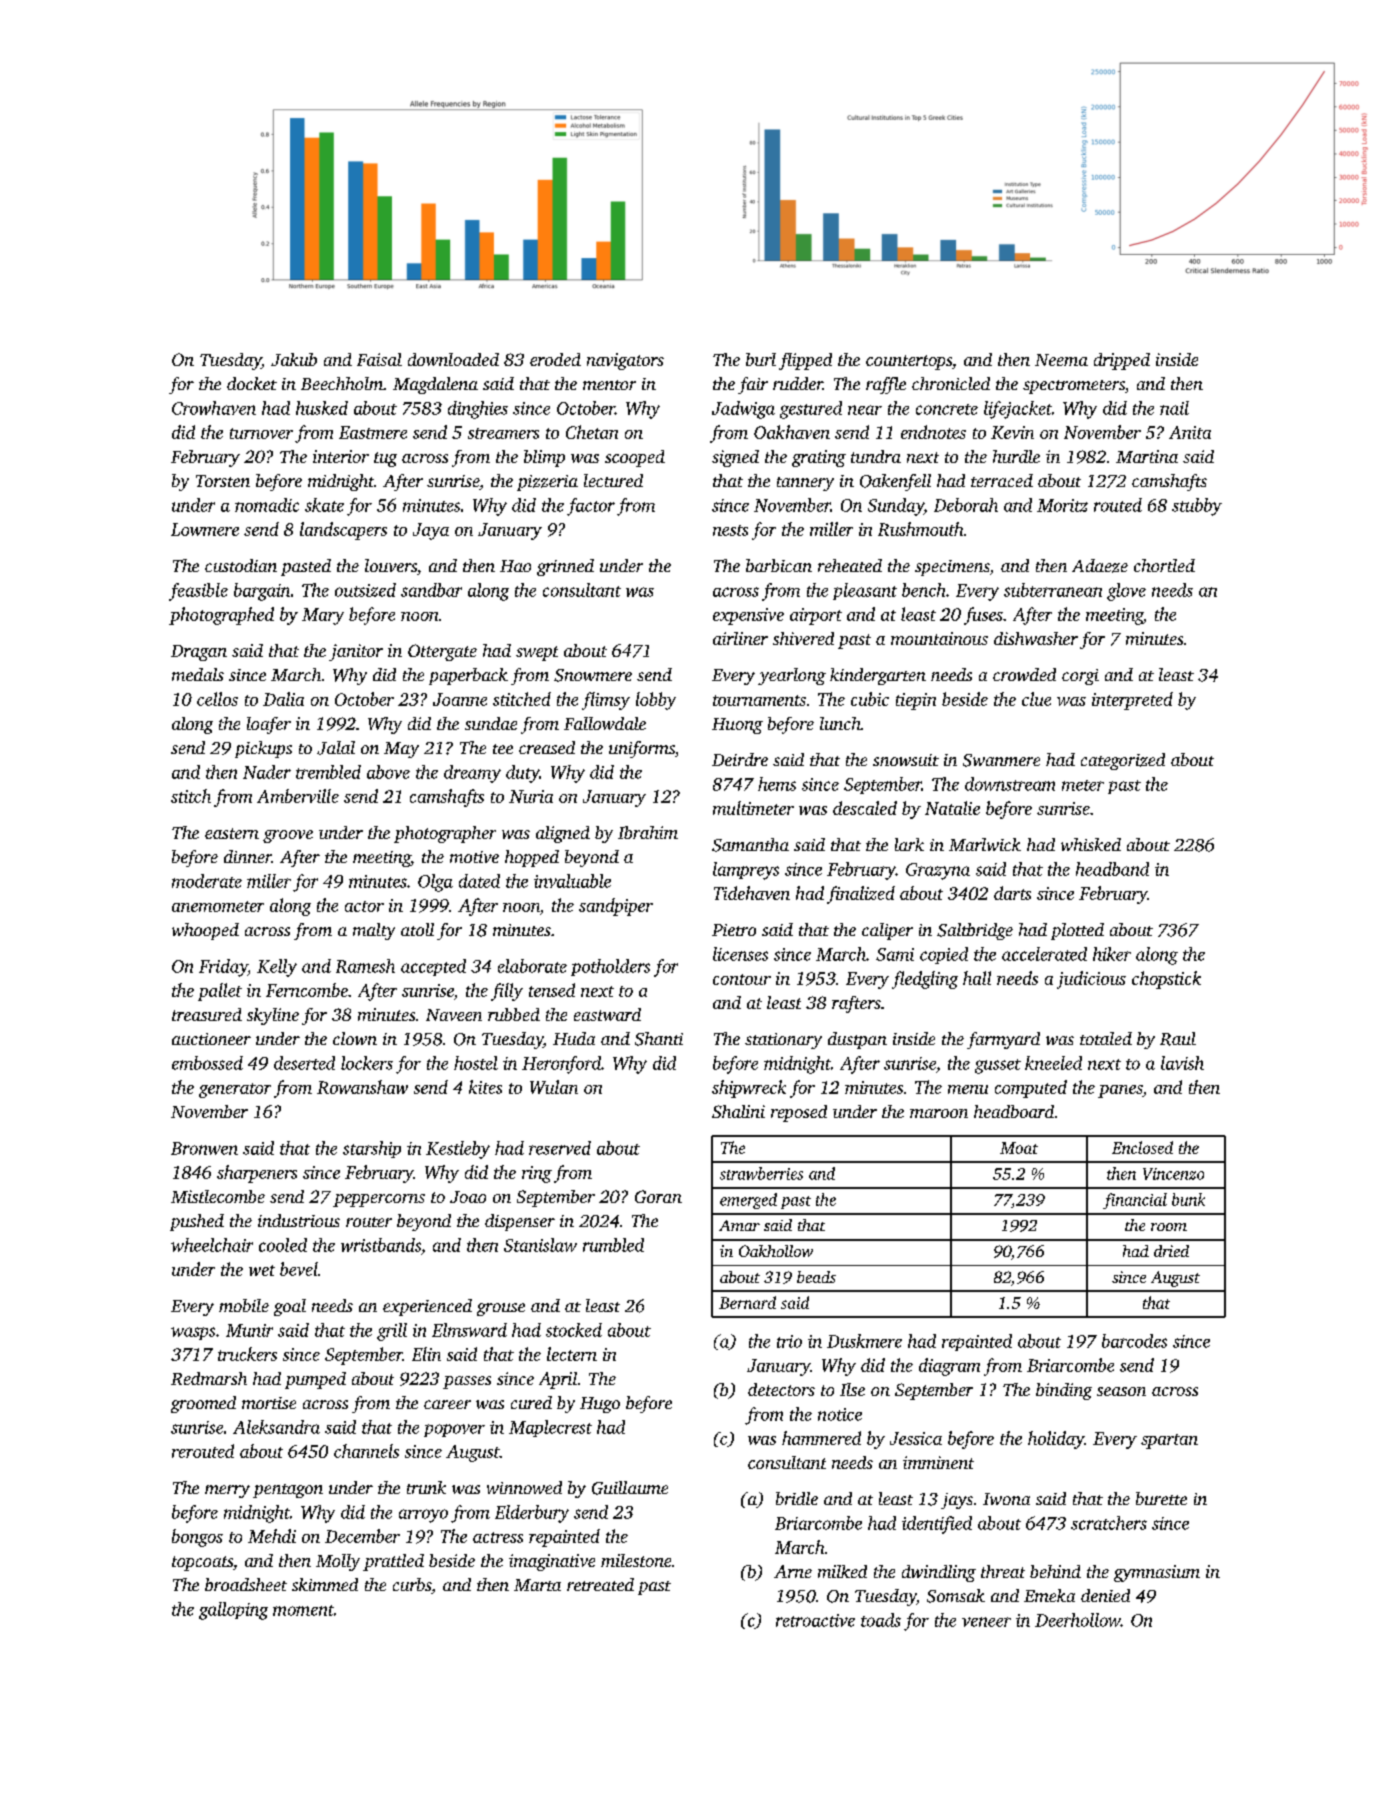 The image size is (1396, 1806). Describe the element at coordinates (648, 832) in the screenshot. I see `Ibrahim` at that location.
